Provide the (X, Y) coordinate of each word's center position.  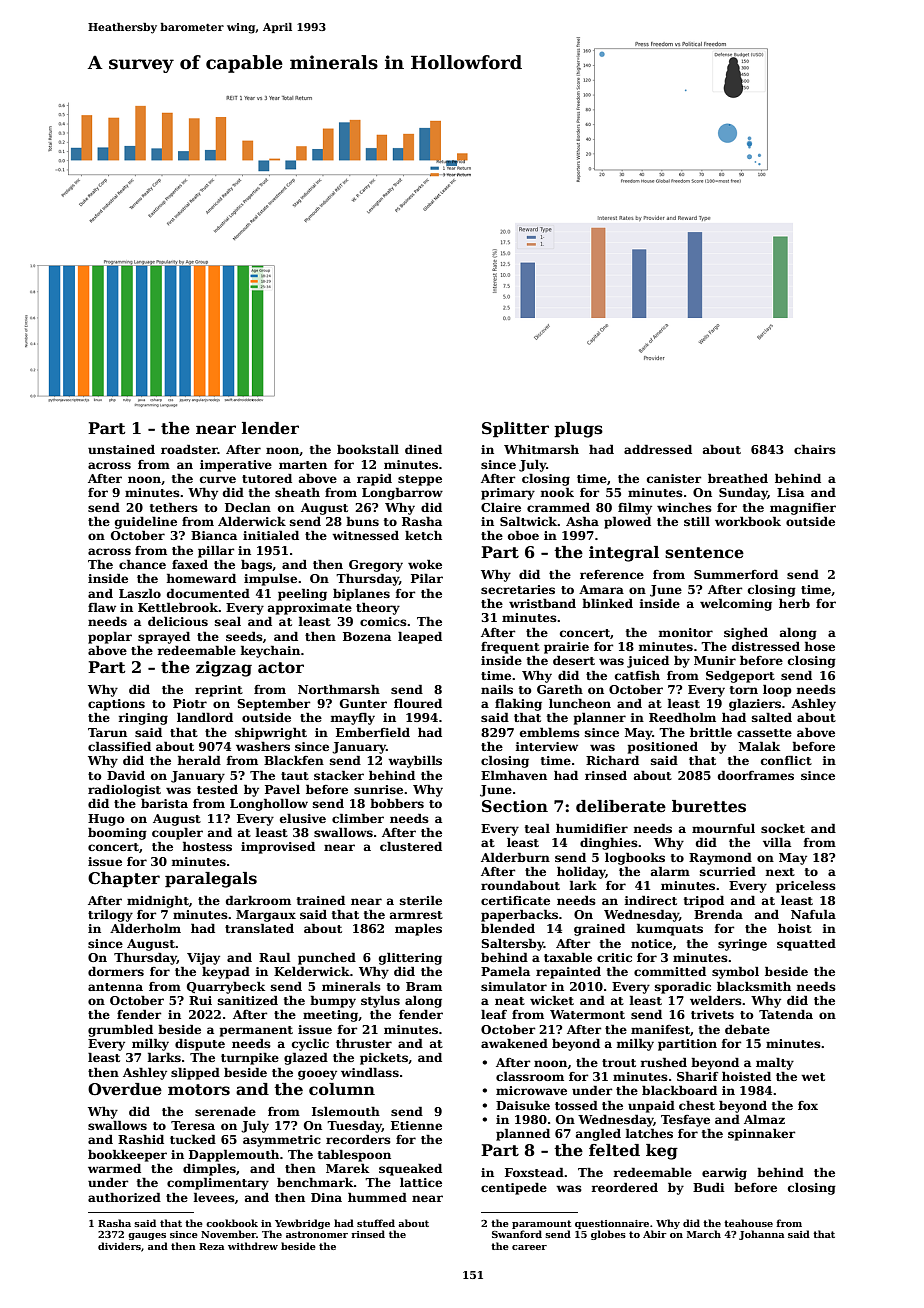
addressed (658, 449)
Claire (501, 507)
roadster (189, 449)
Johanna (762, 1235)
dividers (119, 1246)
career (529, 1247)
